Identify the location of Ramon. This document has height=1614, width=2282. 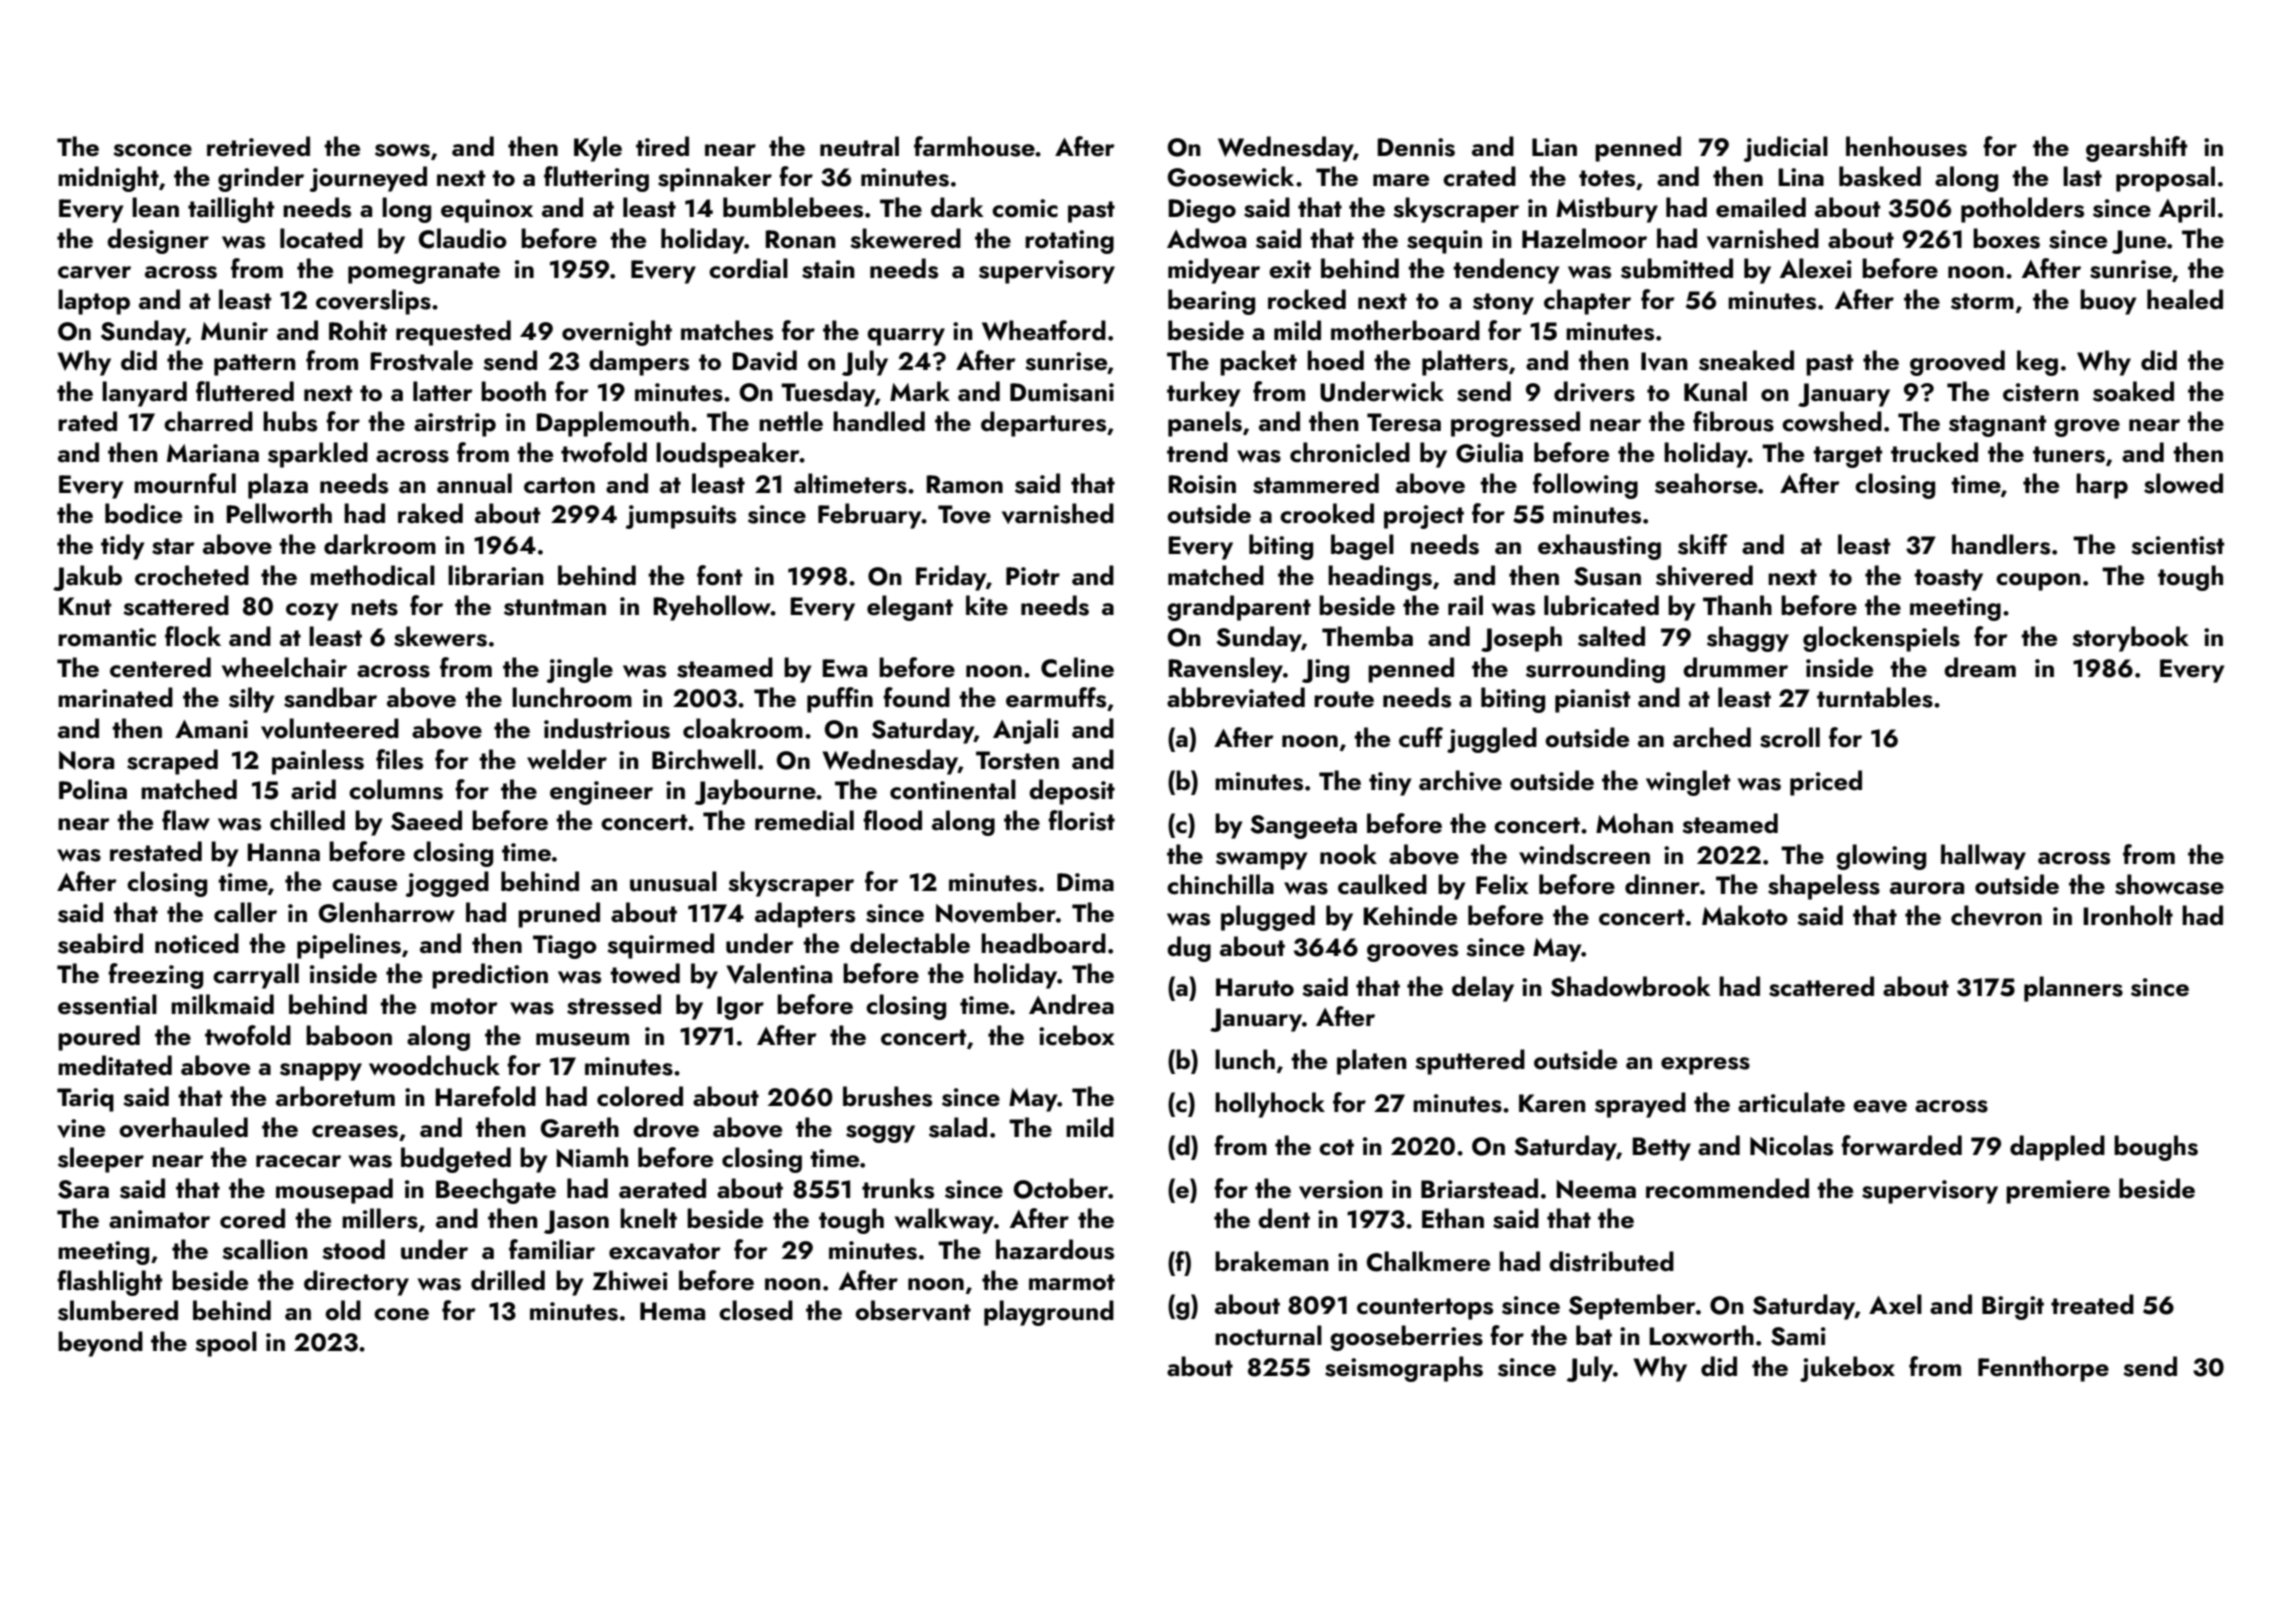
(964, 484).
